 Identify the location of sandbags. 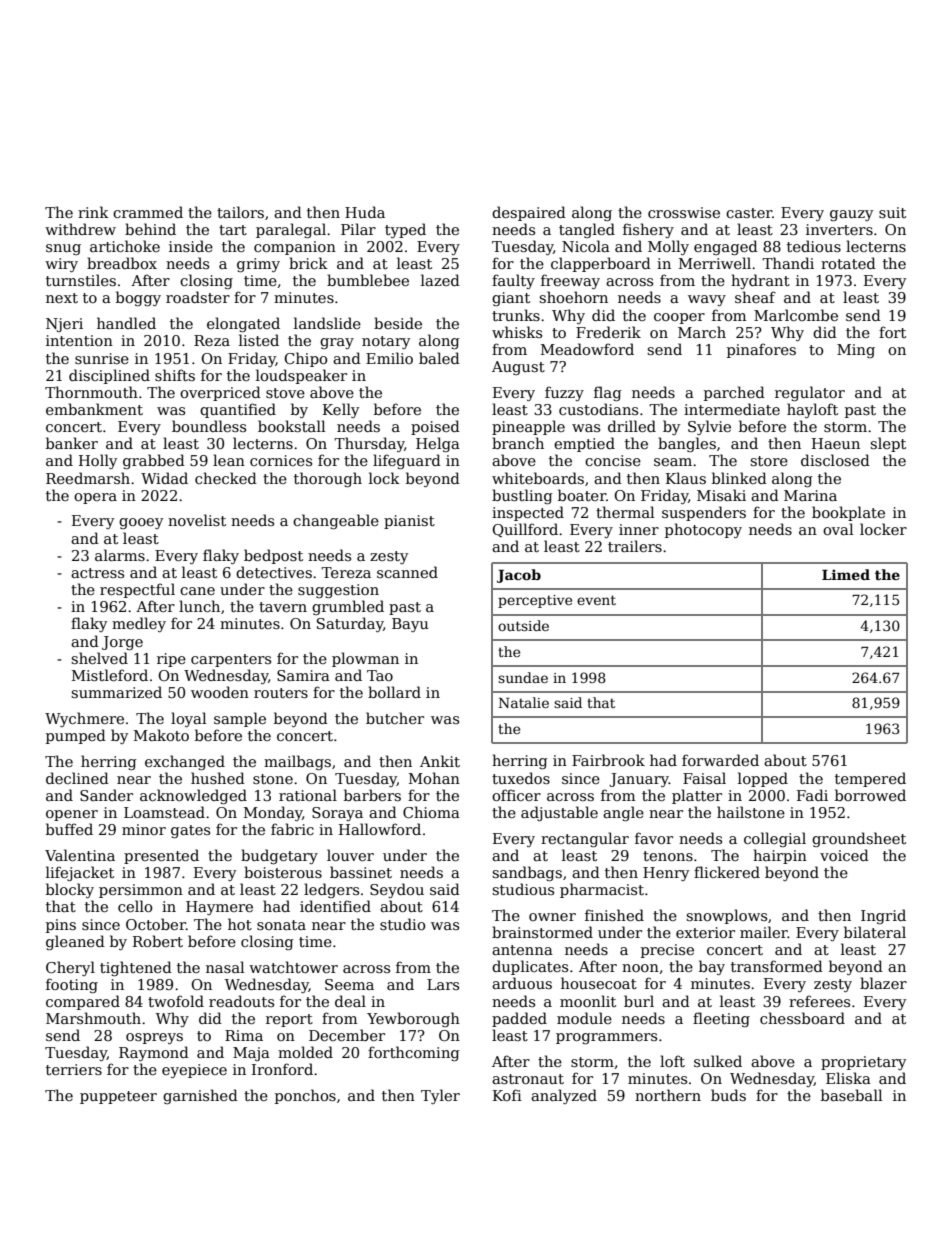
(527, 873).
